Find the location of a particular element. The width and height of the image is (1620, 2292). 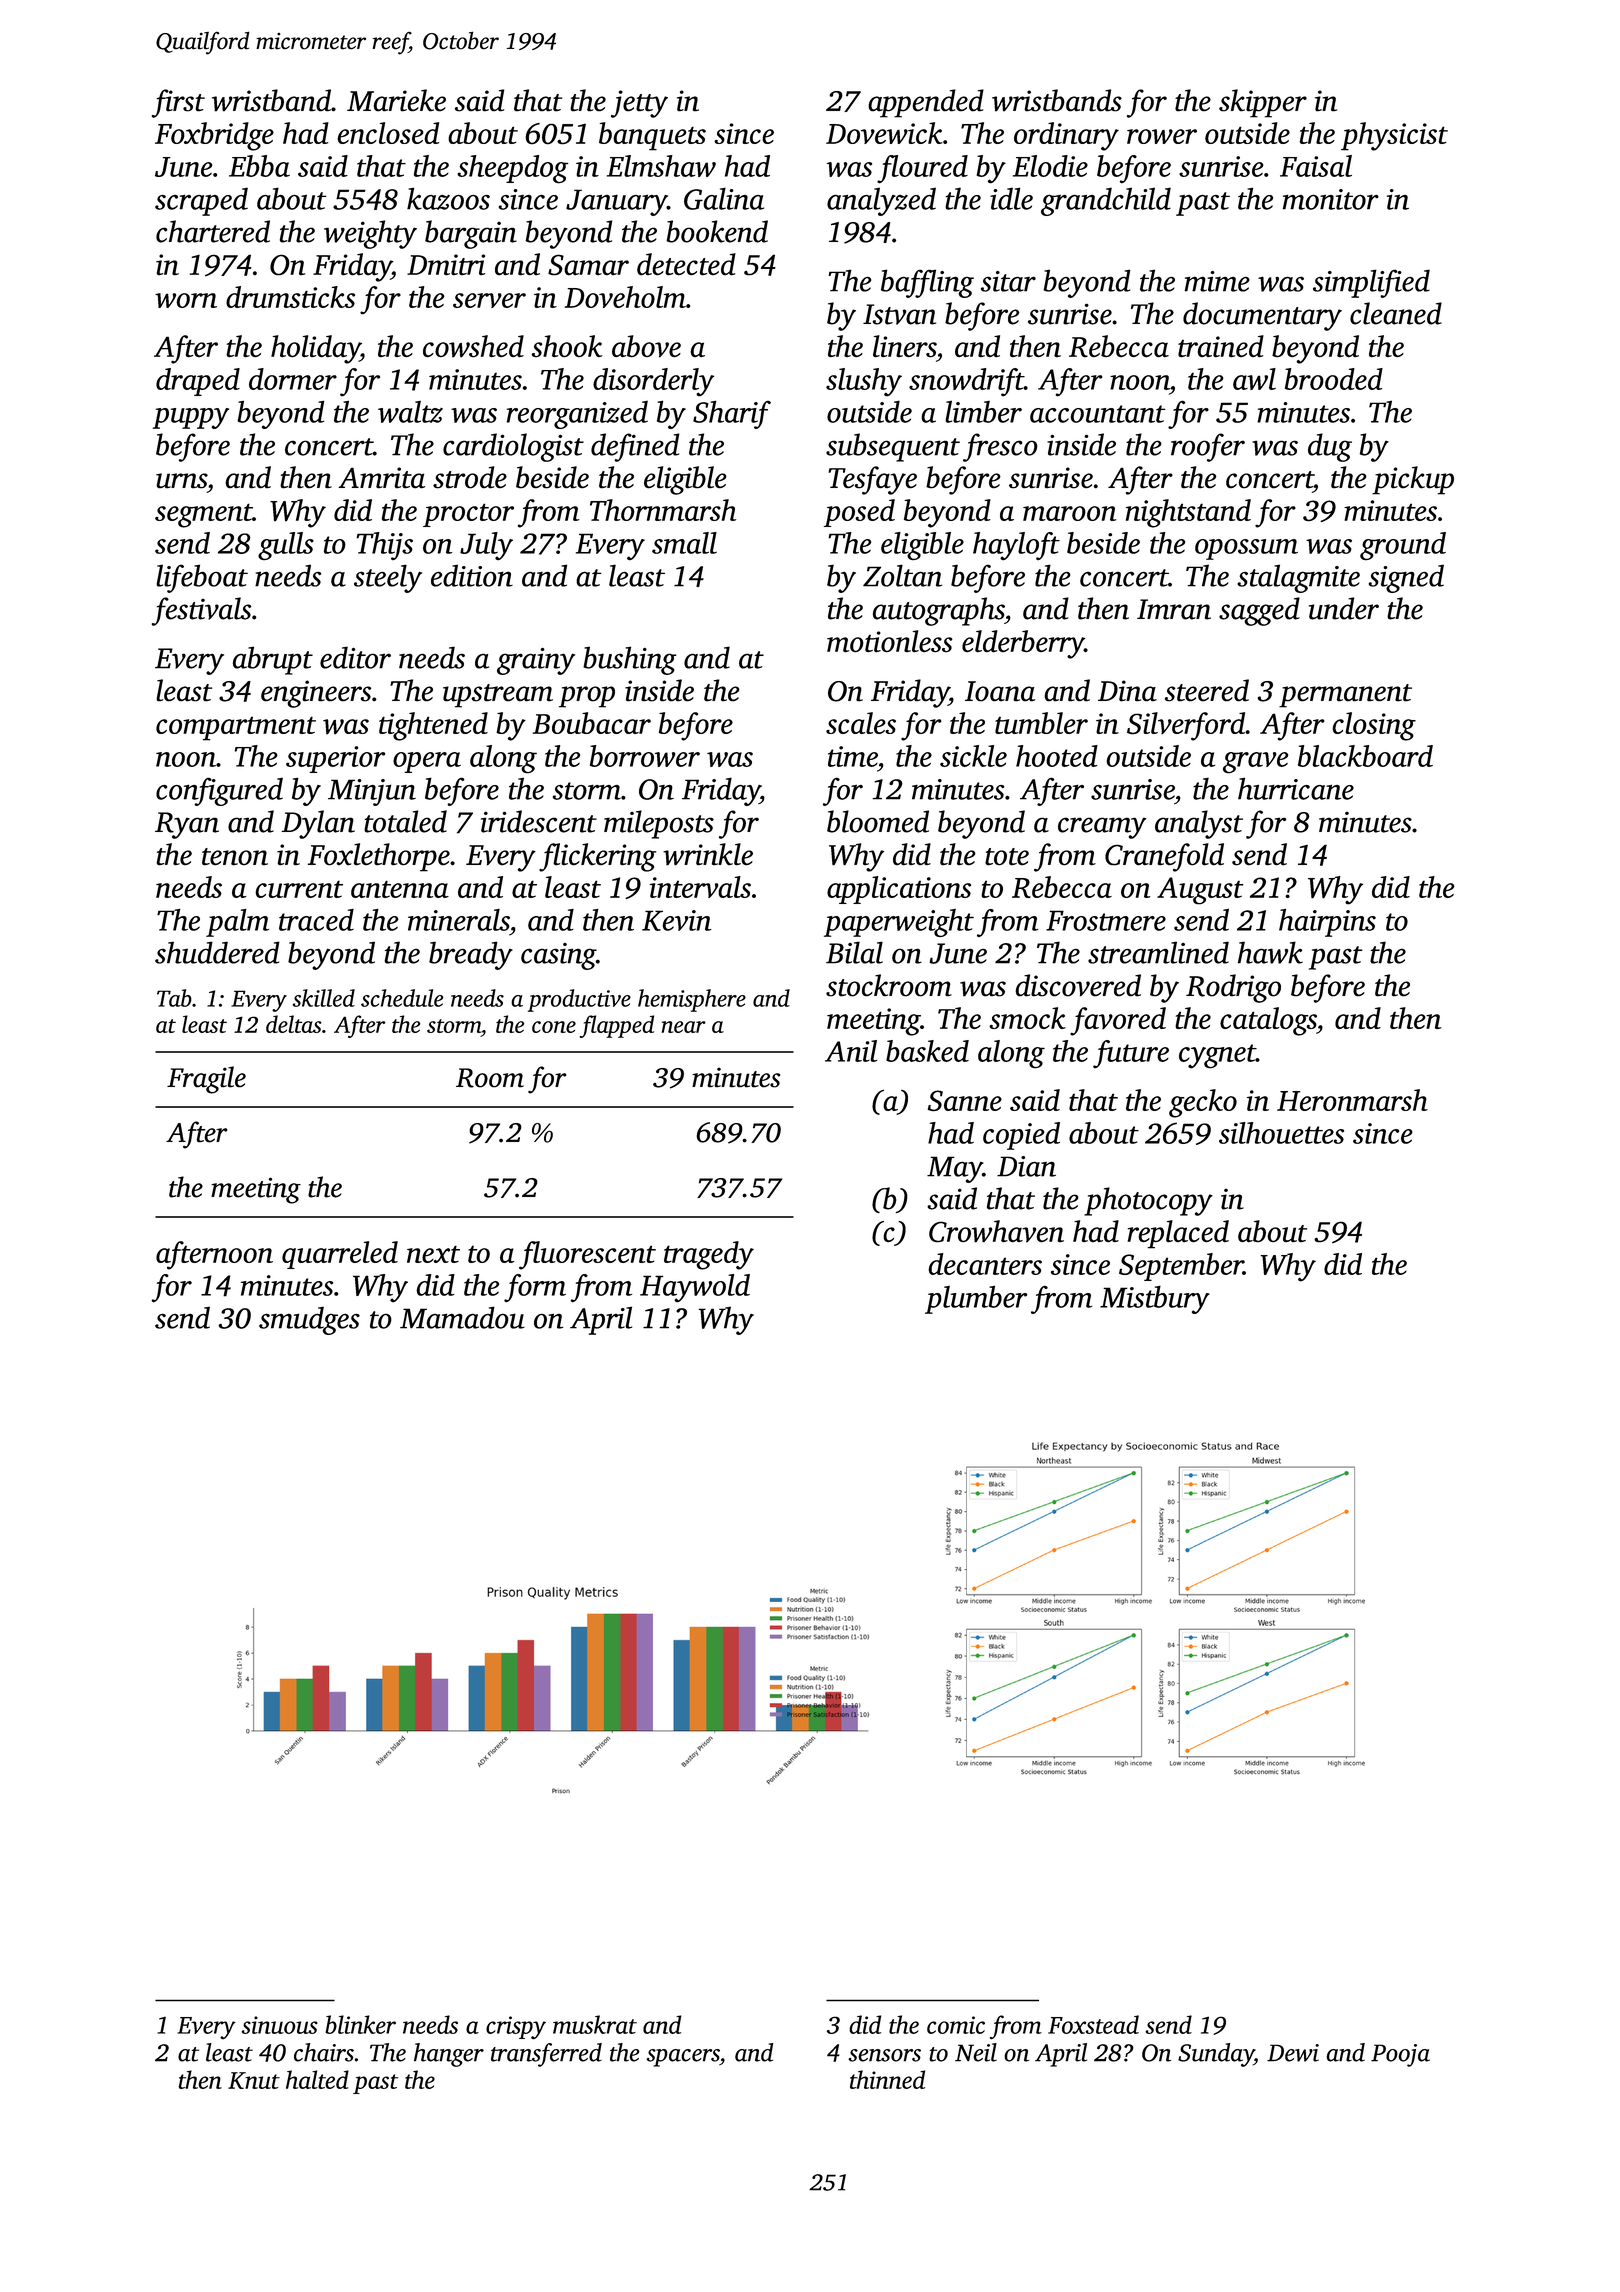

Doveholm is located at coordinates (625, 297).
